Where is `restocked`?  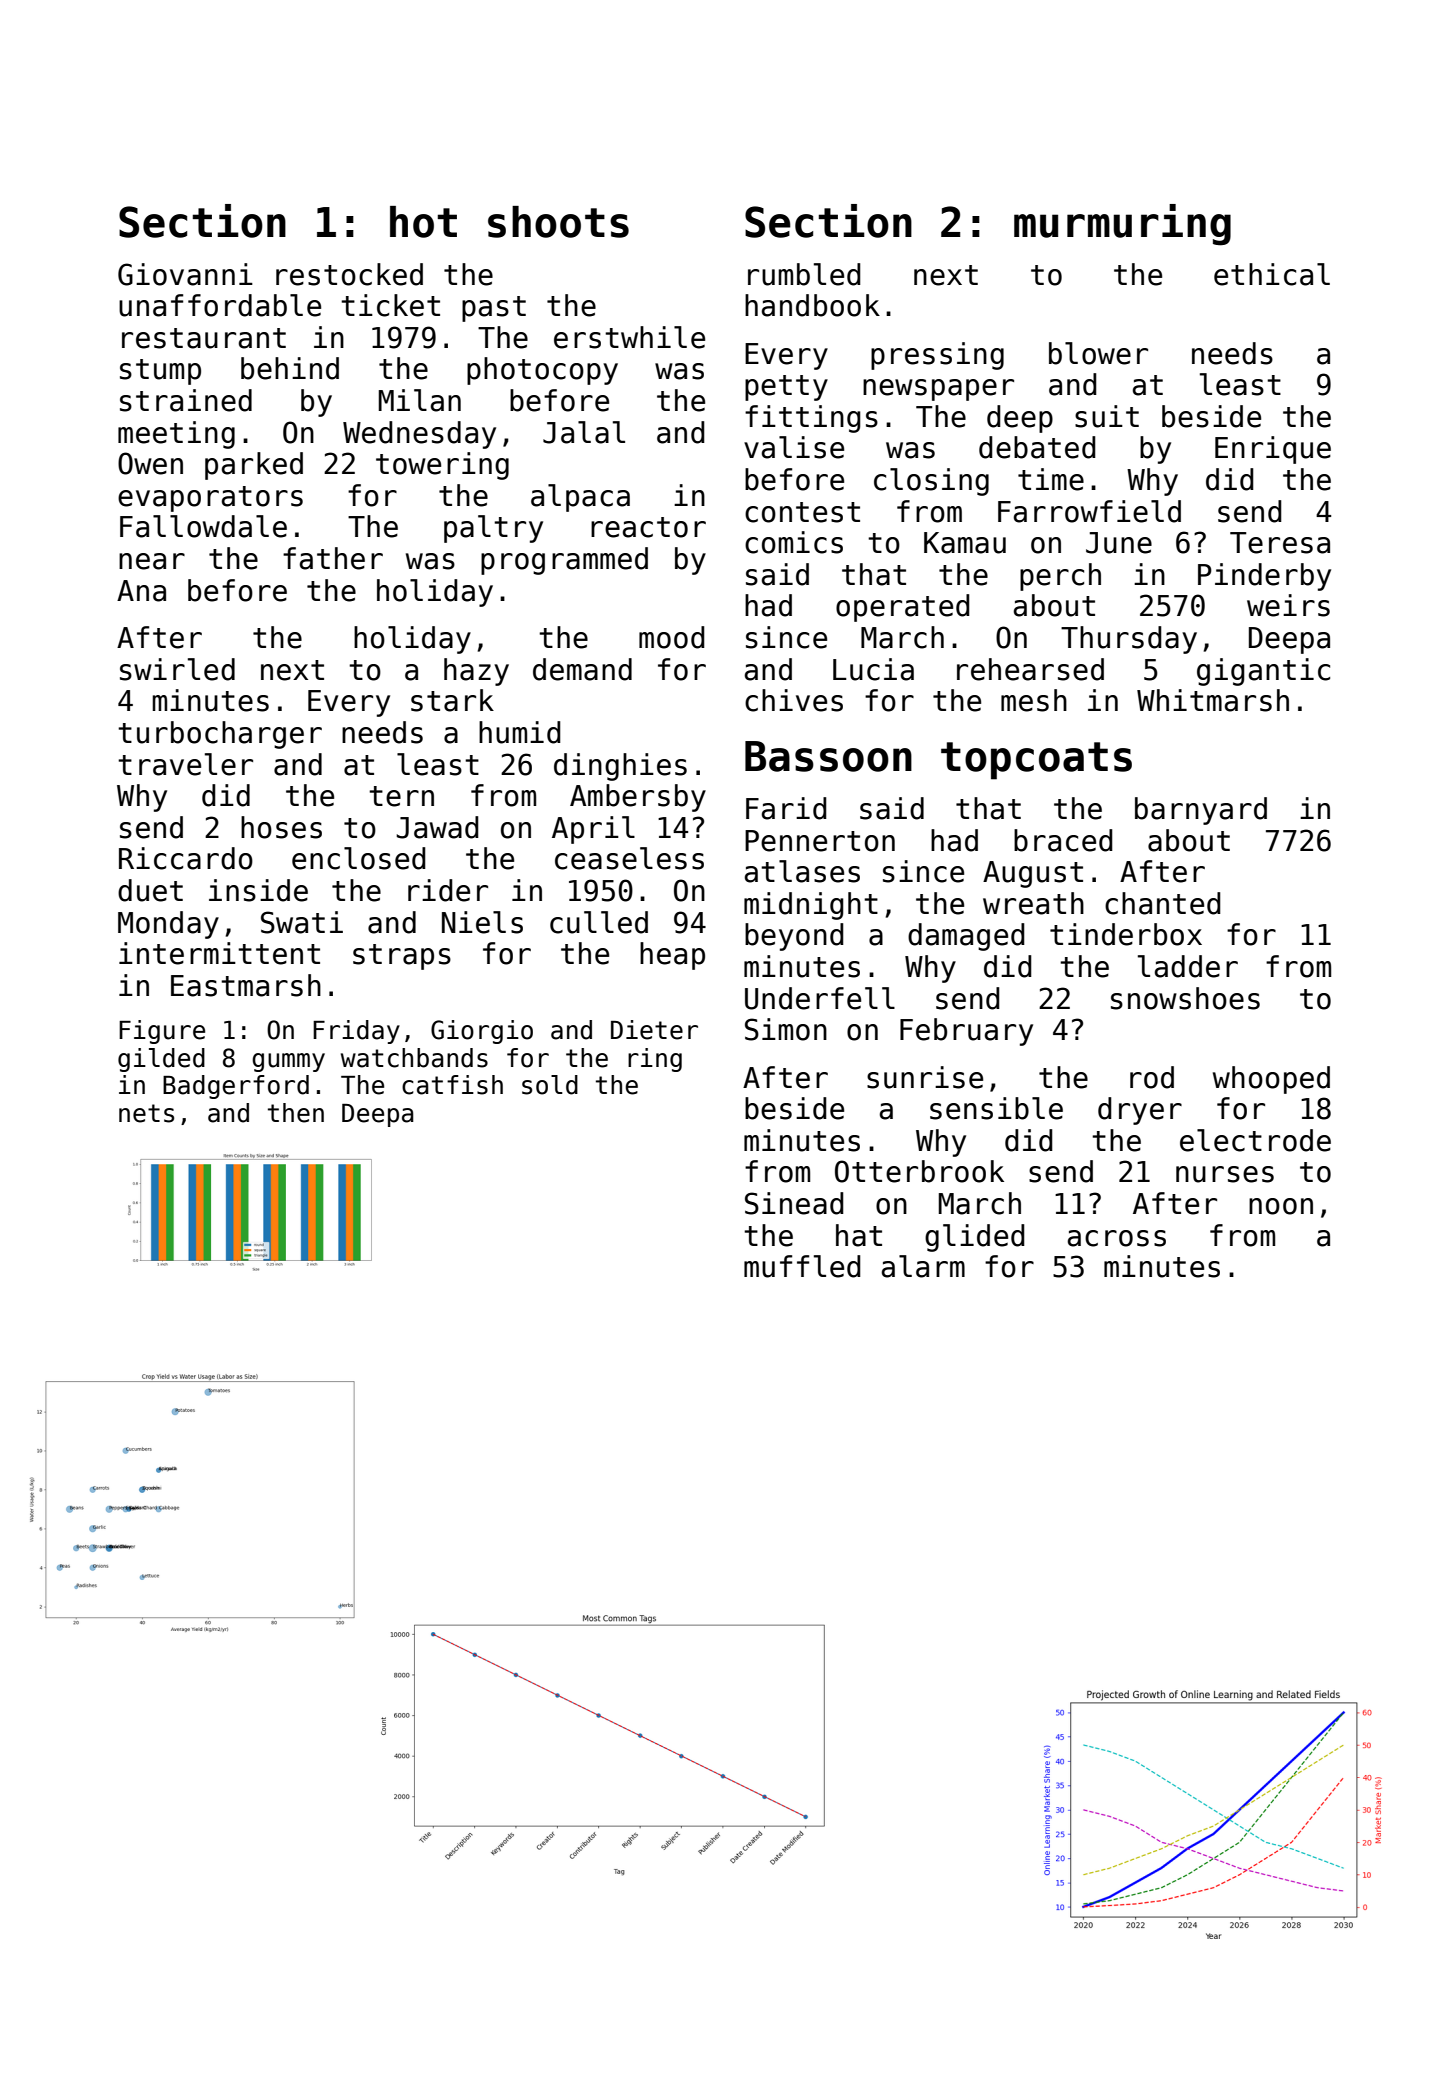 restocked is located at coordinates (349, 274).
